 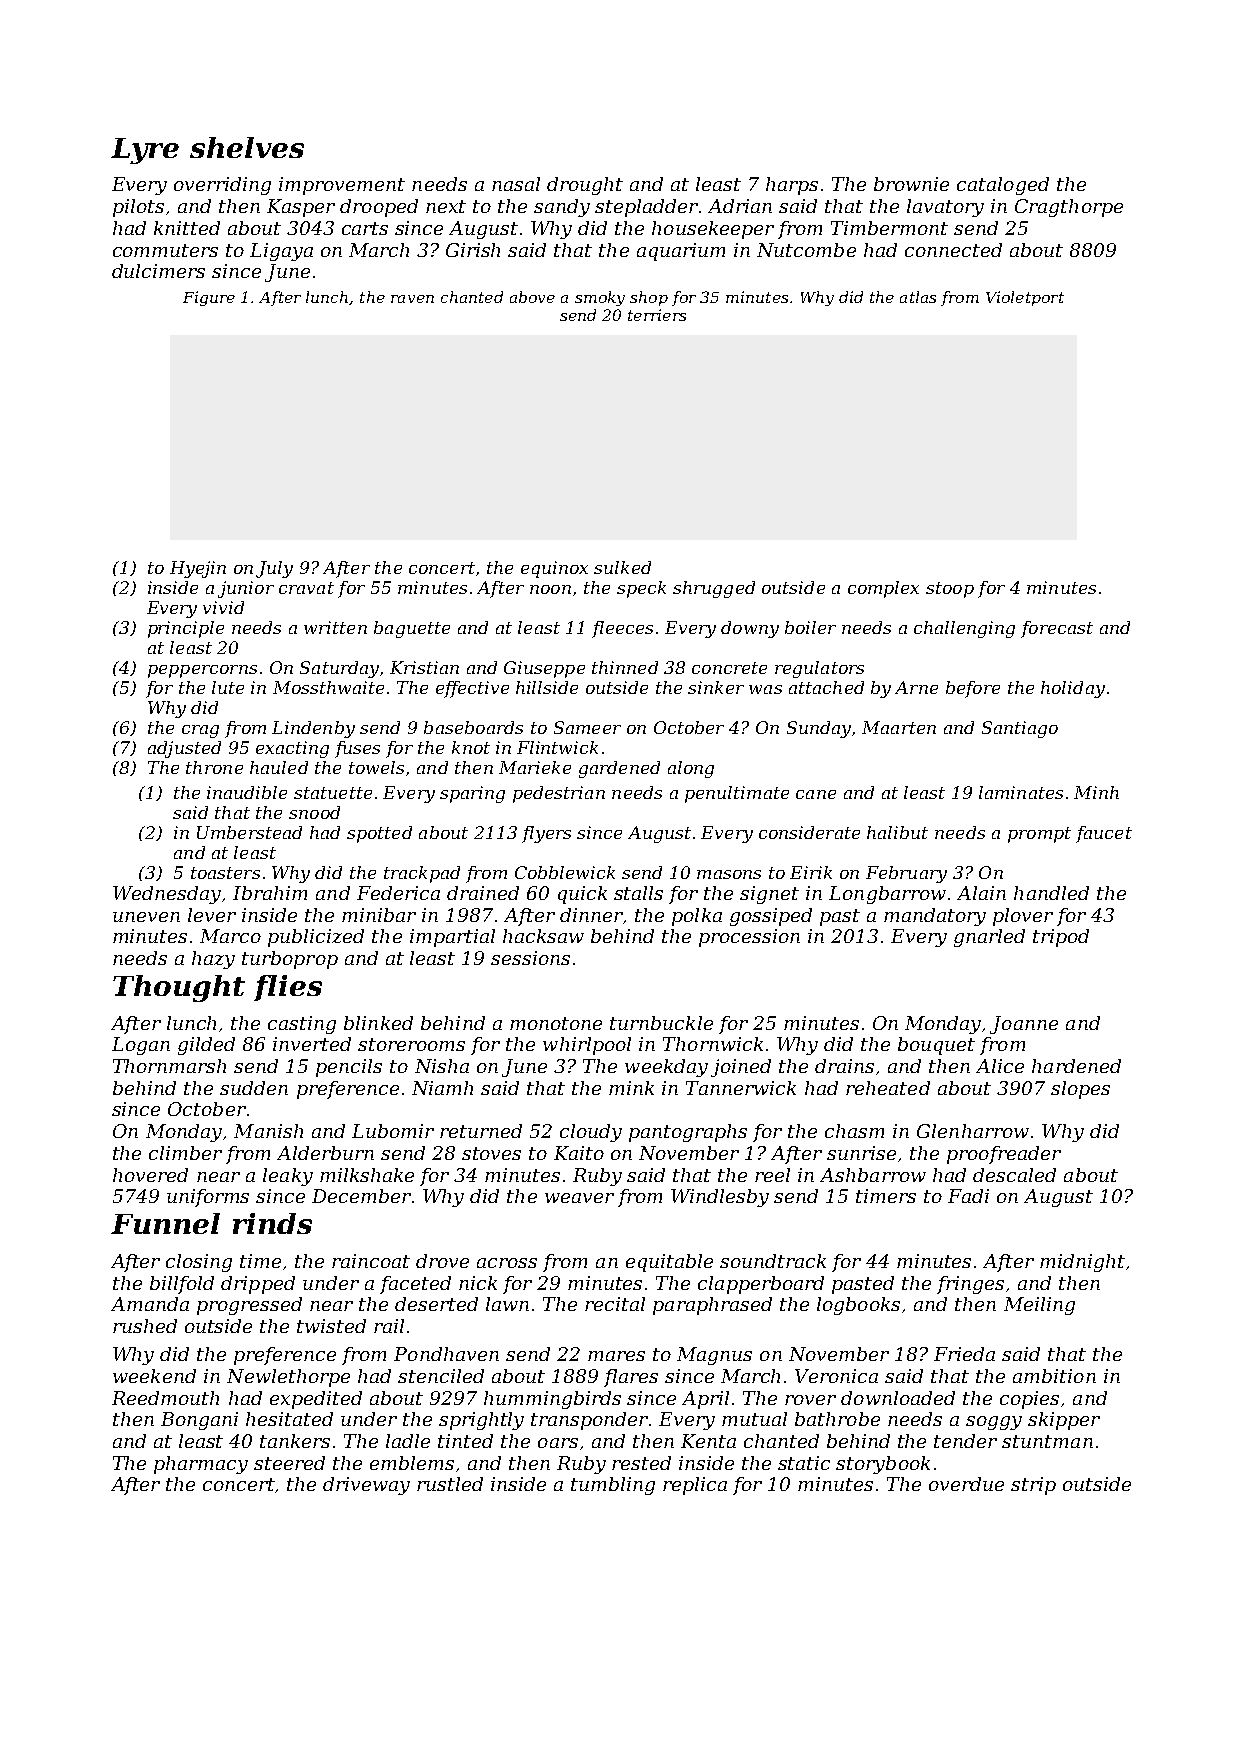 What do you see at coordinates (199, 1421) in the screenshot?
I see `Bongani` at bounding box center [199, 1421].
